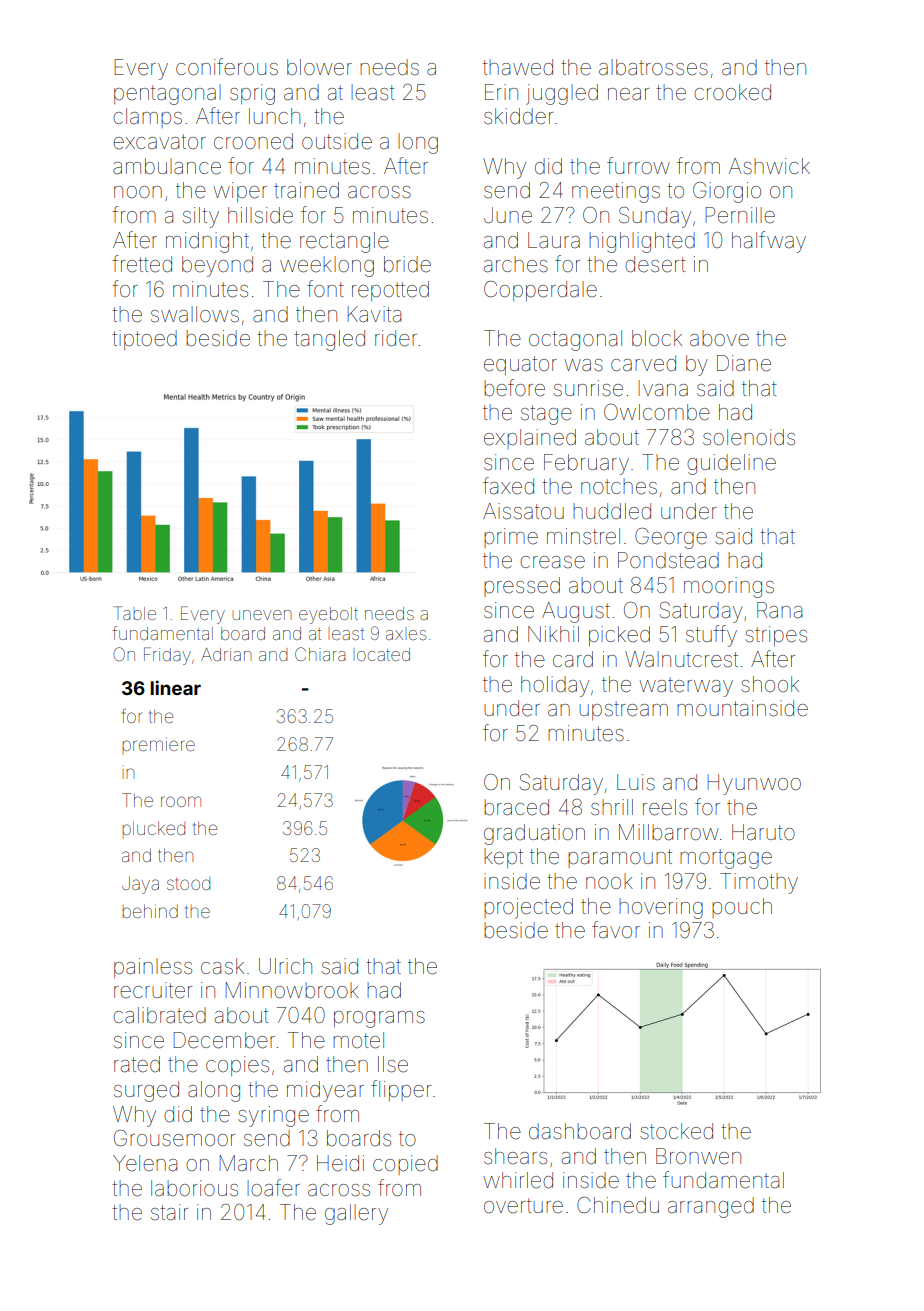 The width and height of the screenshot is (924, 1311). Describe the element at coordinates (575, 340) in the screenshot. I see `octagonal` at that location.
